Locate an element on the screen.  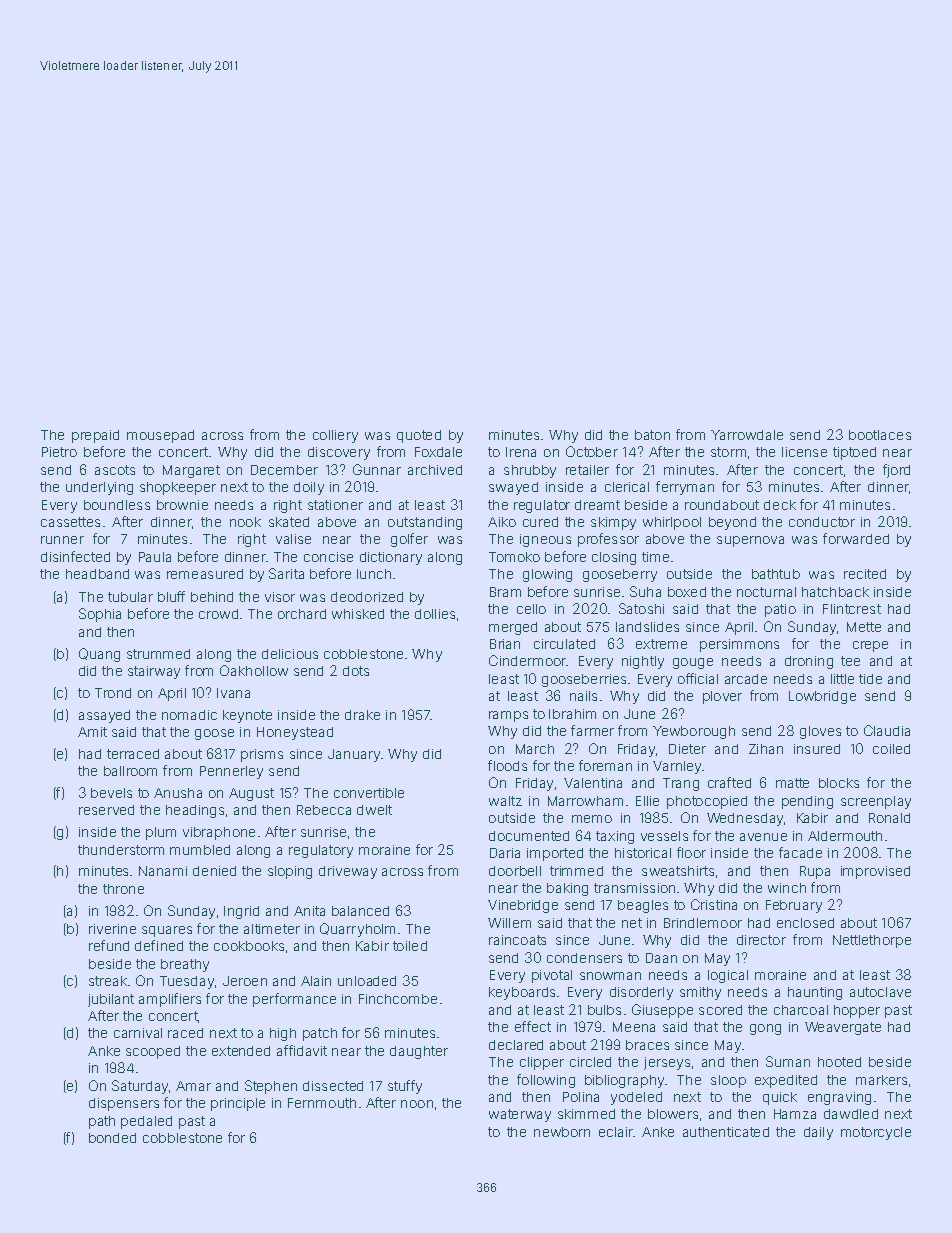
tiptoed is located at coordinates (854, 453).
